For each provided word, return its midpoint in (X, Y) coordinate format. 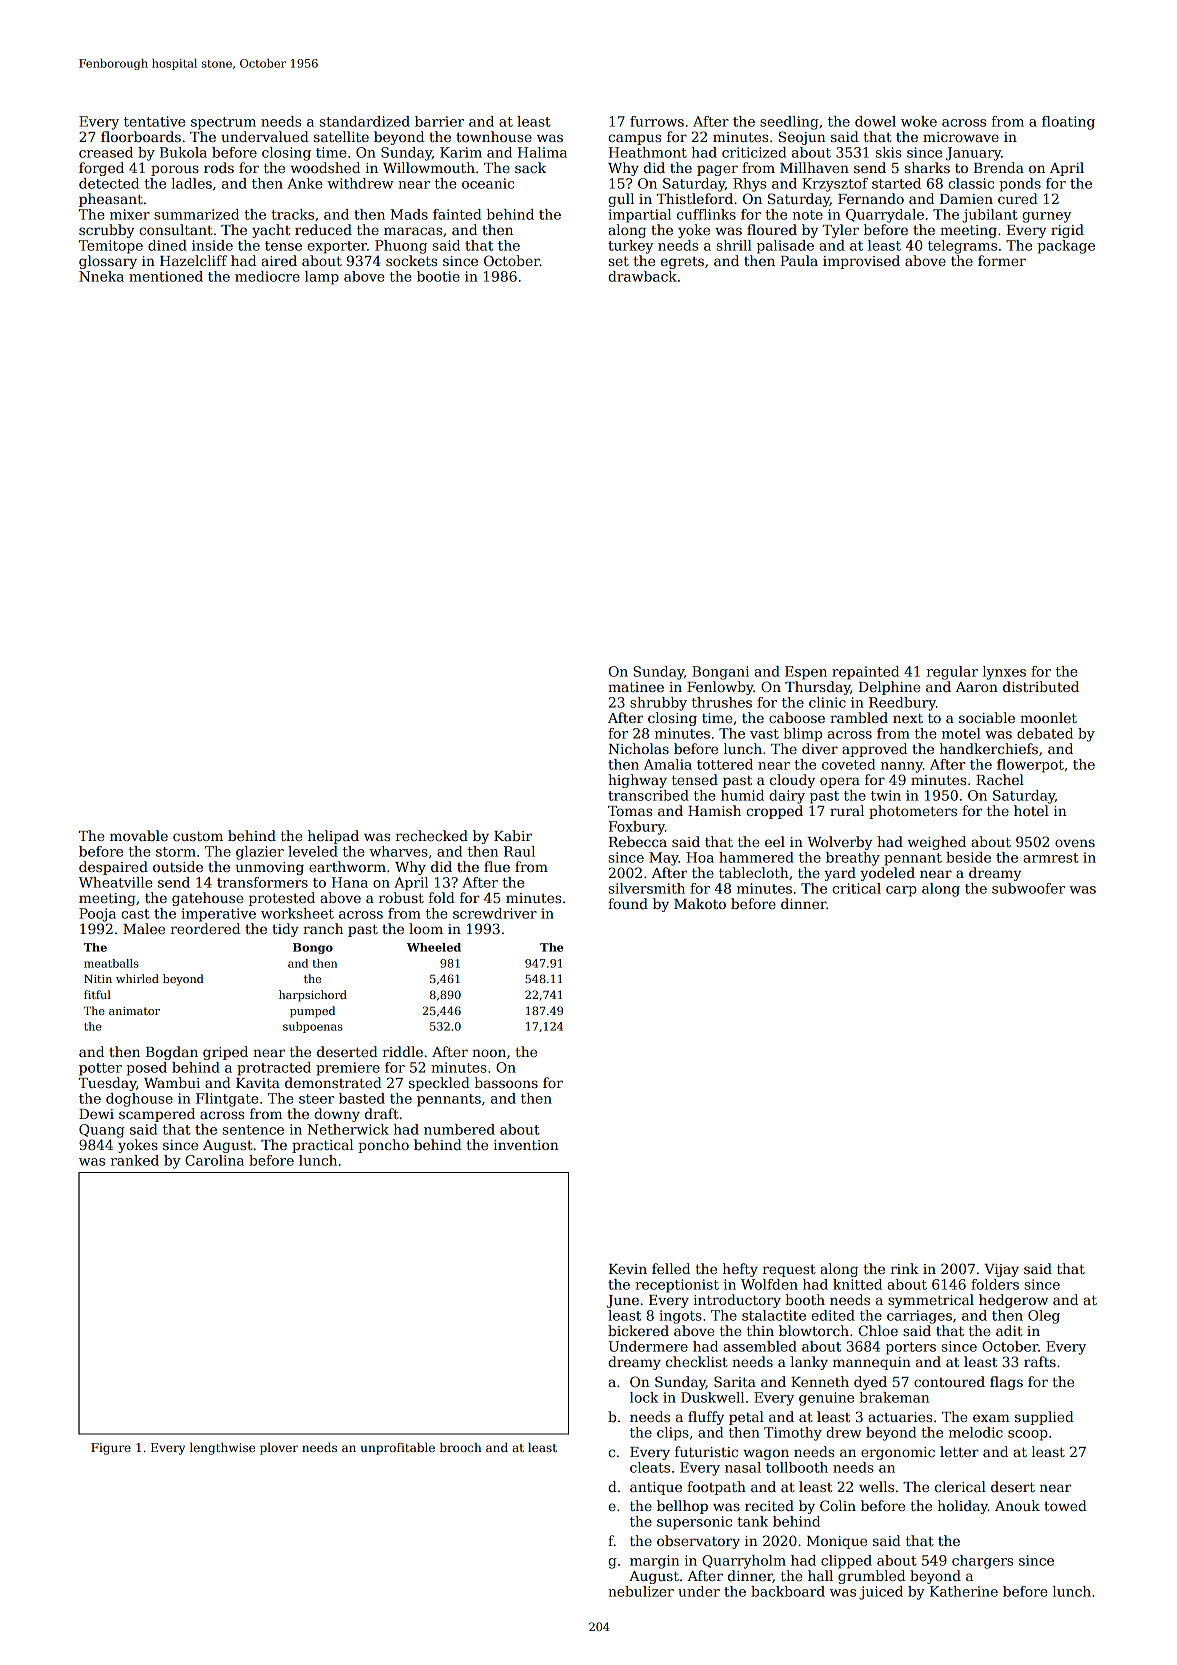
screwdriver (495, 913)
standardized (365, 121)
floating (1068, 123)
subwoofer (1028, 888)
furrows (657, 121)
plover (279, 1449)
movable (139, 835)
